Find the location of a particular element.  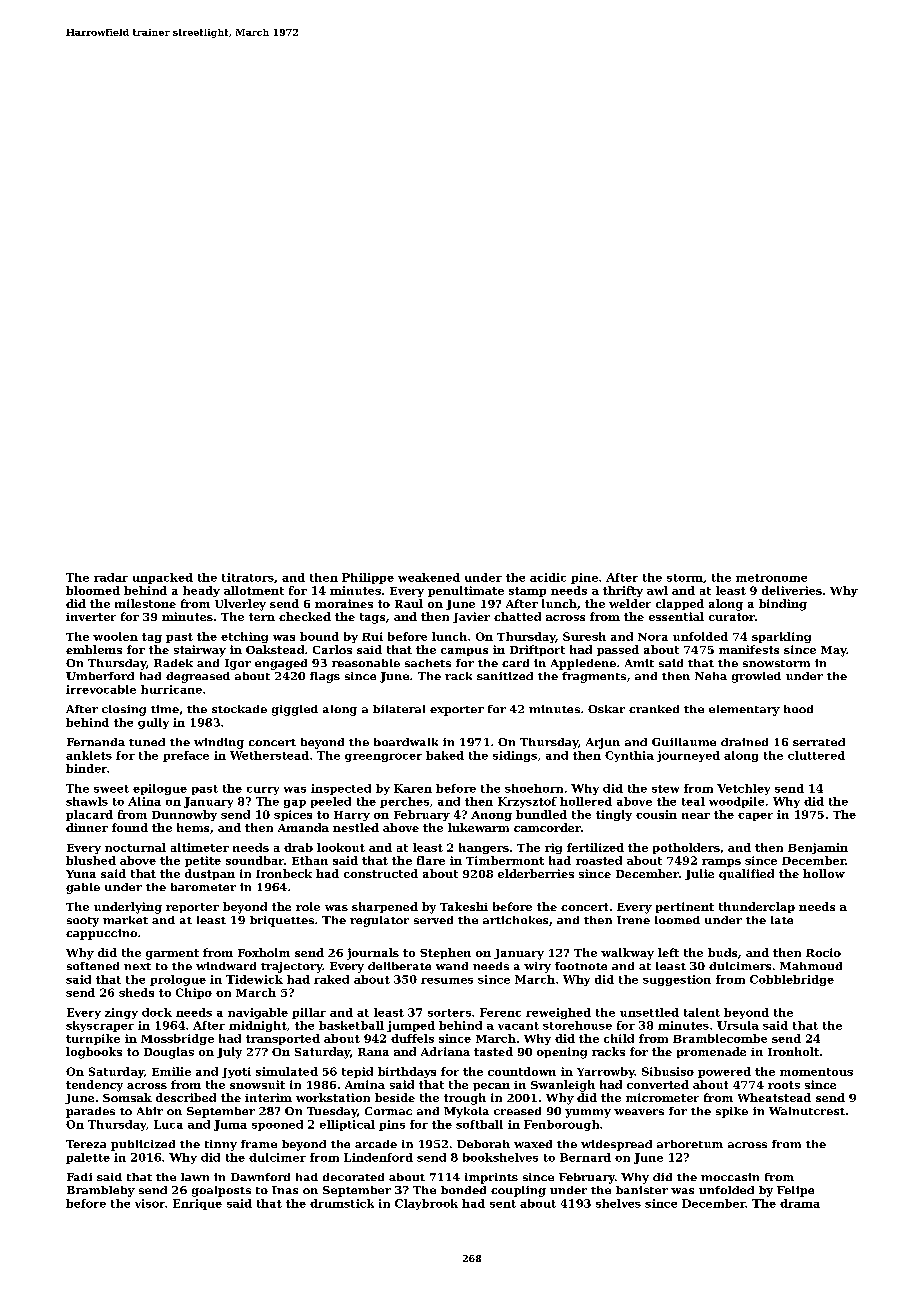

drama is located at coordinates (800, 1203).
